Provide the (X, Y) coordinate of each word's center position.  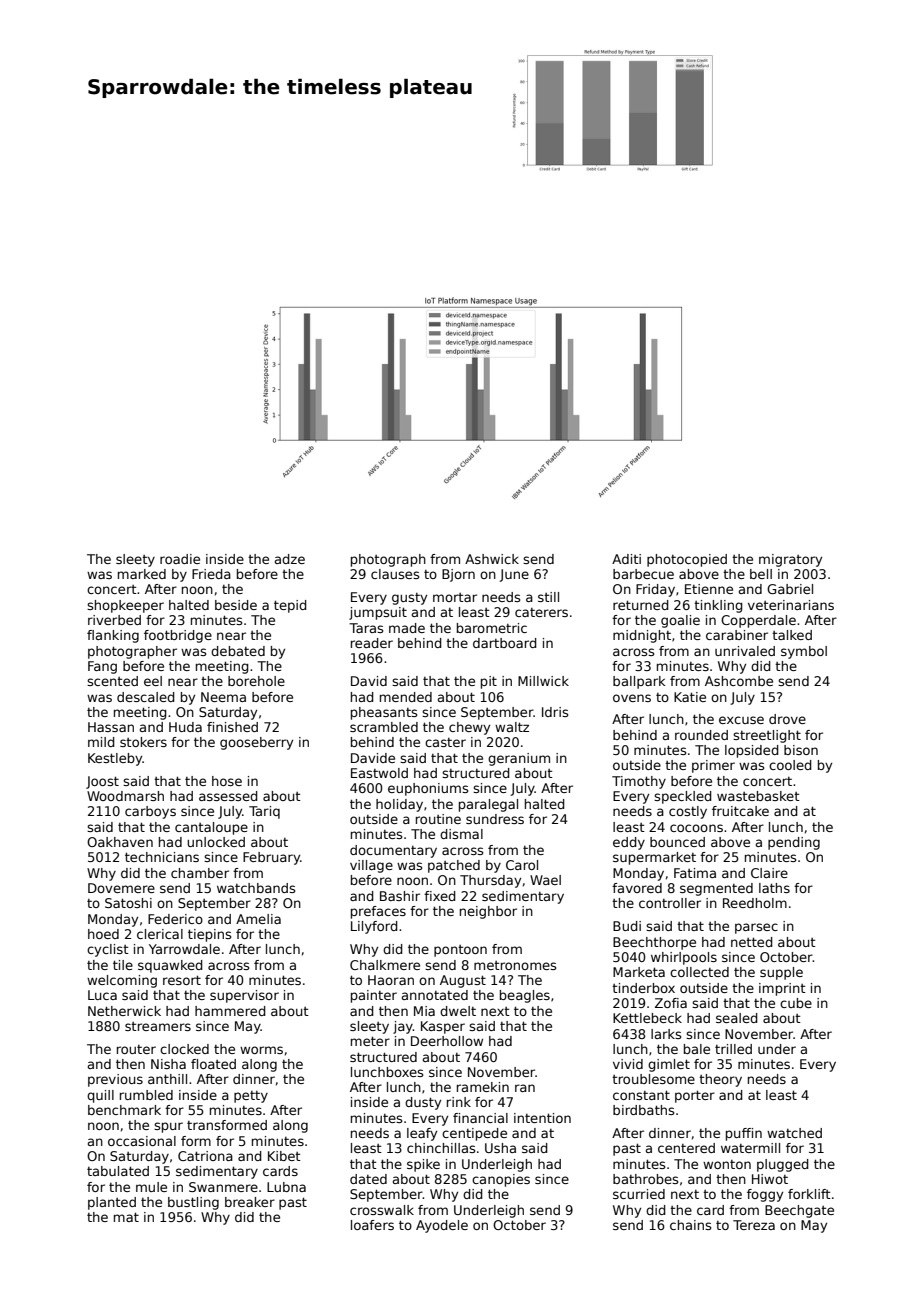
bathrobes (645, 1179)
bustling (193, 1203)
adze (290, 559)
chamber (200, 873)
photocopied (687, 560)
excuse (741, 720)
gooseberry (256, 743)
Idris (555, 712)
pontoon (460, 951)
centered (686, 1148)
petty (251, 1097)
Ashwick (492, 559)
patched (454, 866)
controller (670, 903)
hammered (230, 1011)
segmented (716, 889)
